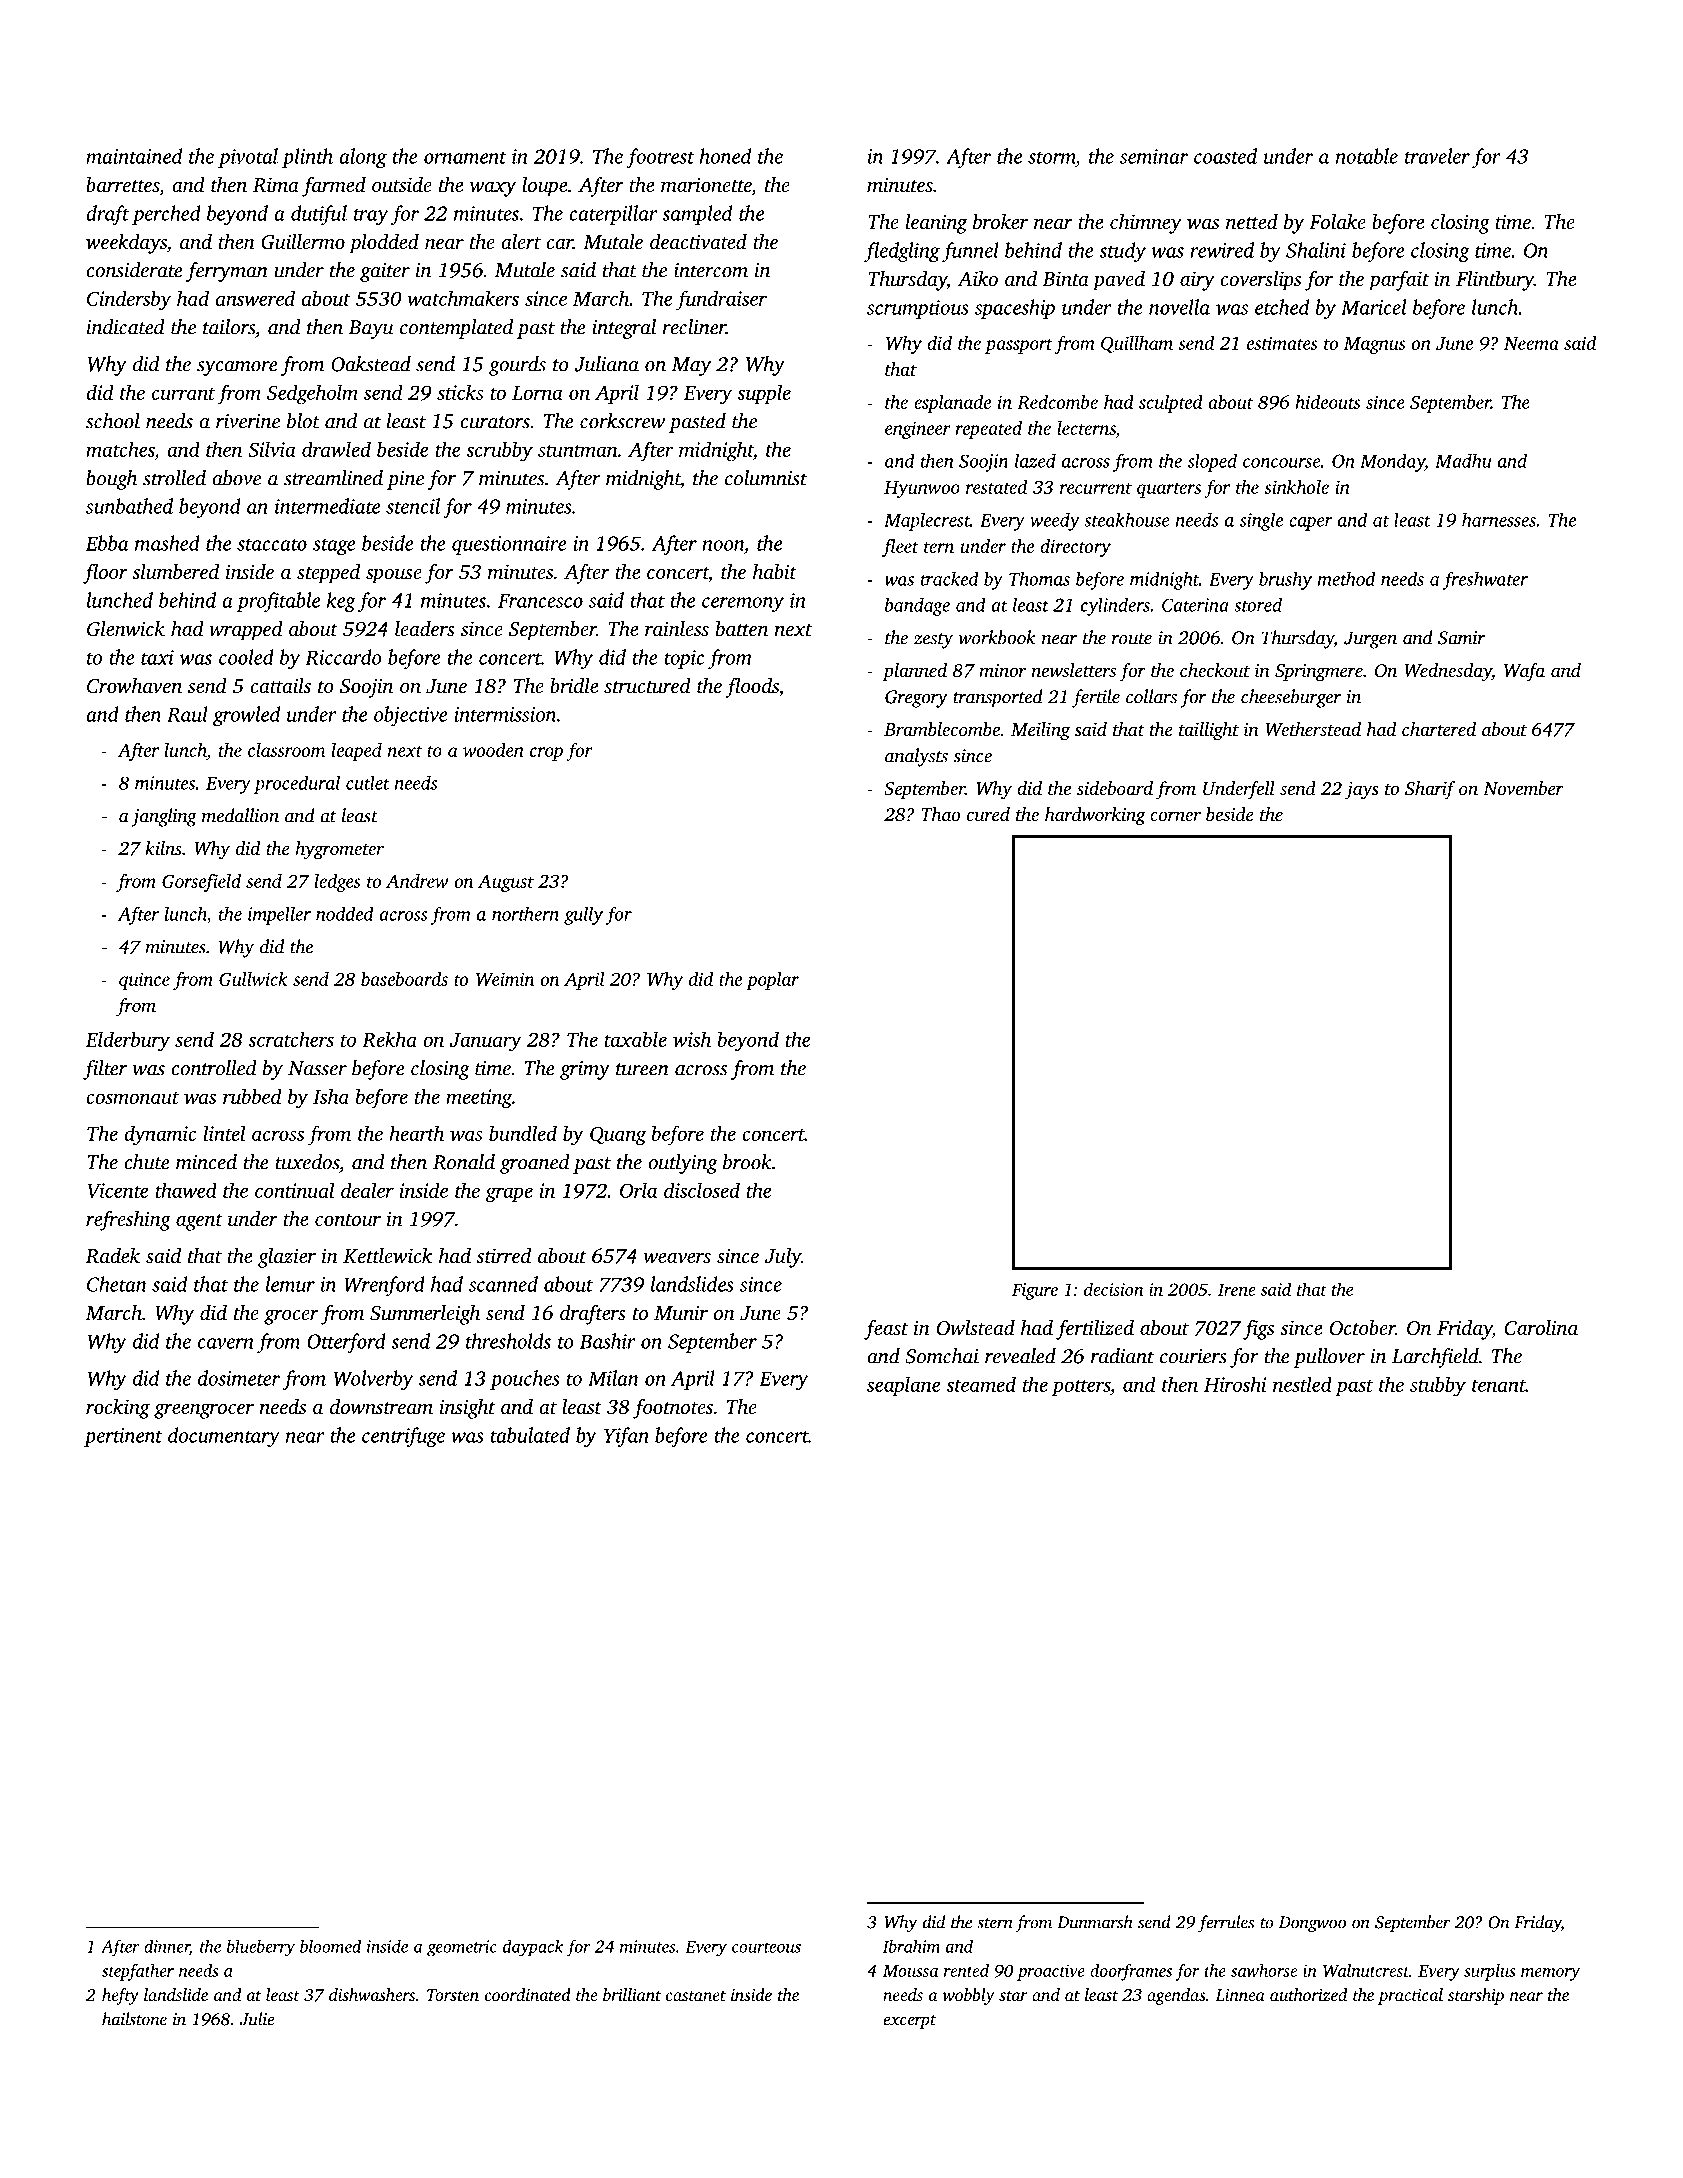 The height and width of the screenshot is (2178, 1683). Describe the element at coordinates (1361, 791) in the screenshot. I see `jays` at that location.
